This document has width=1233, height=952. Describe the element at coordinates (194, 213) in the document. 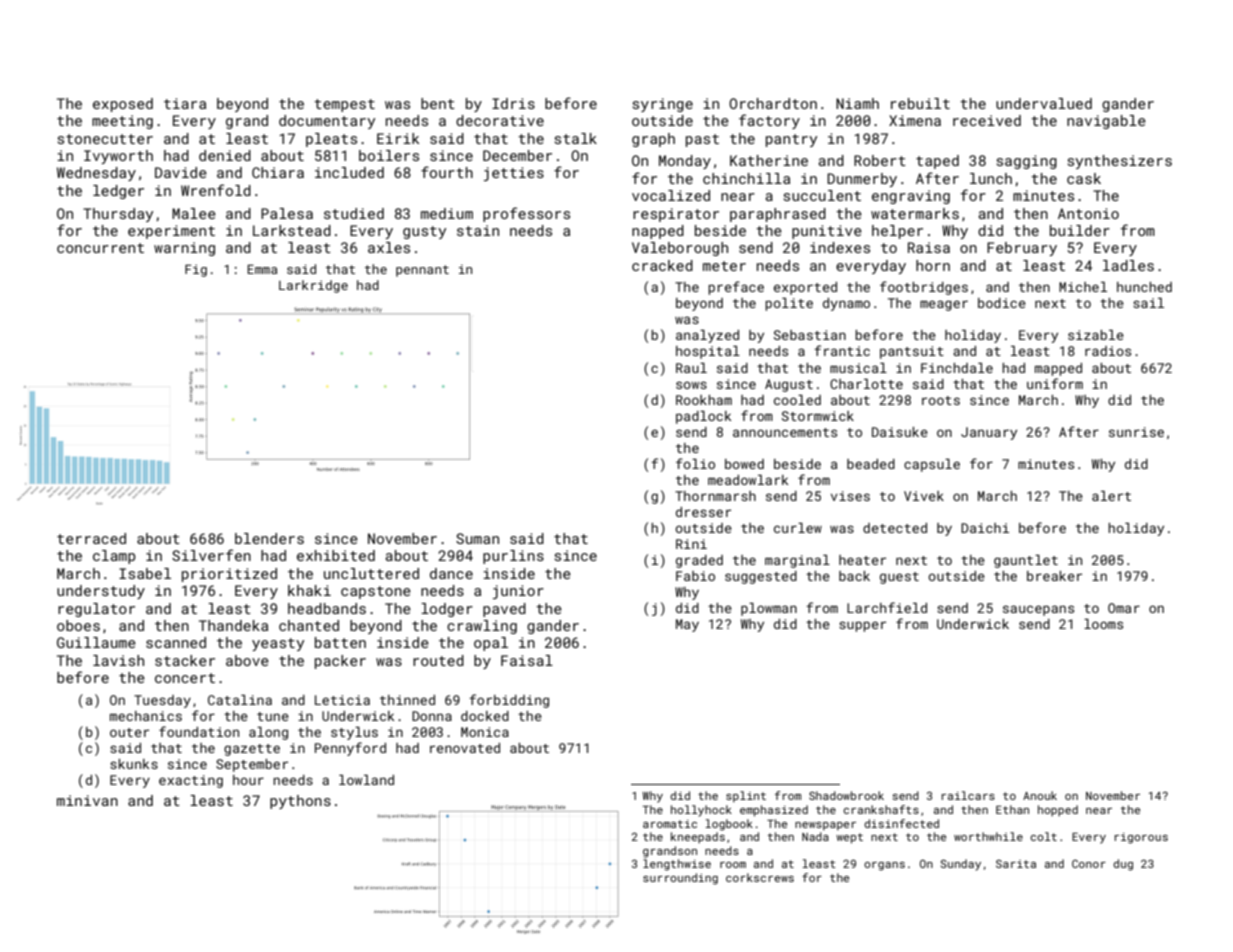

I see `Malee` at that location.
